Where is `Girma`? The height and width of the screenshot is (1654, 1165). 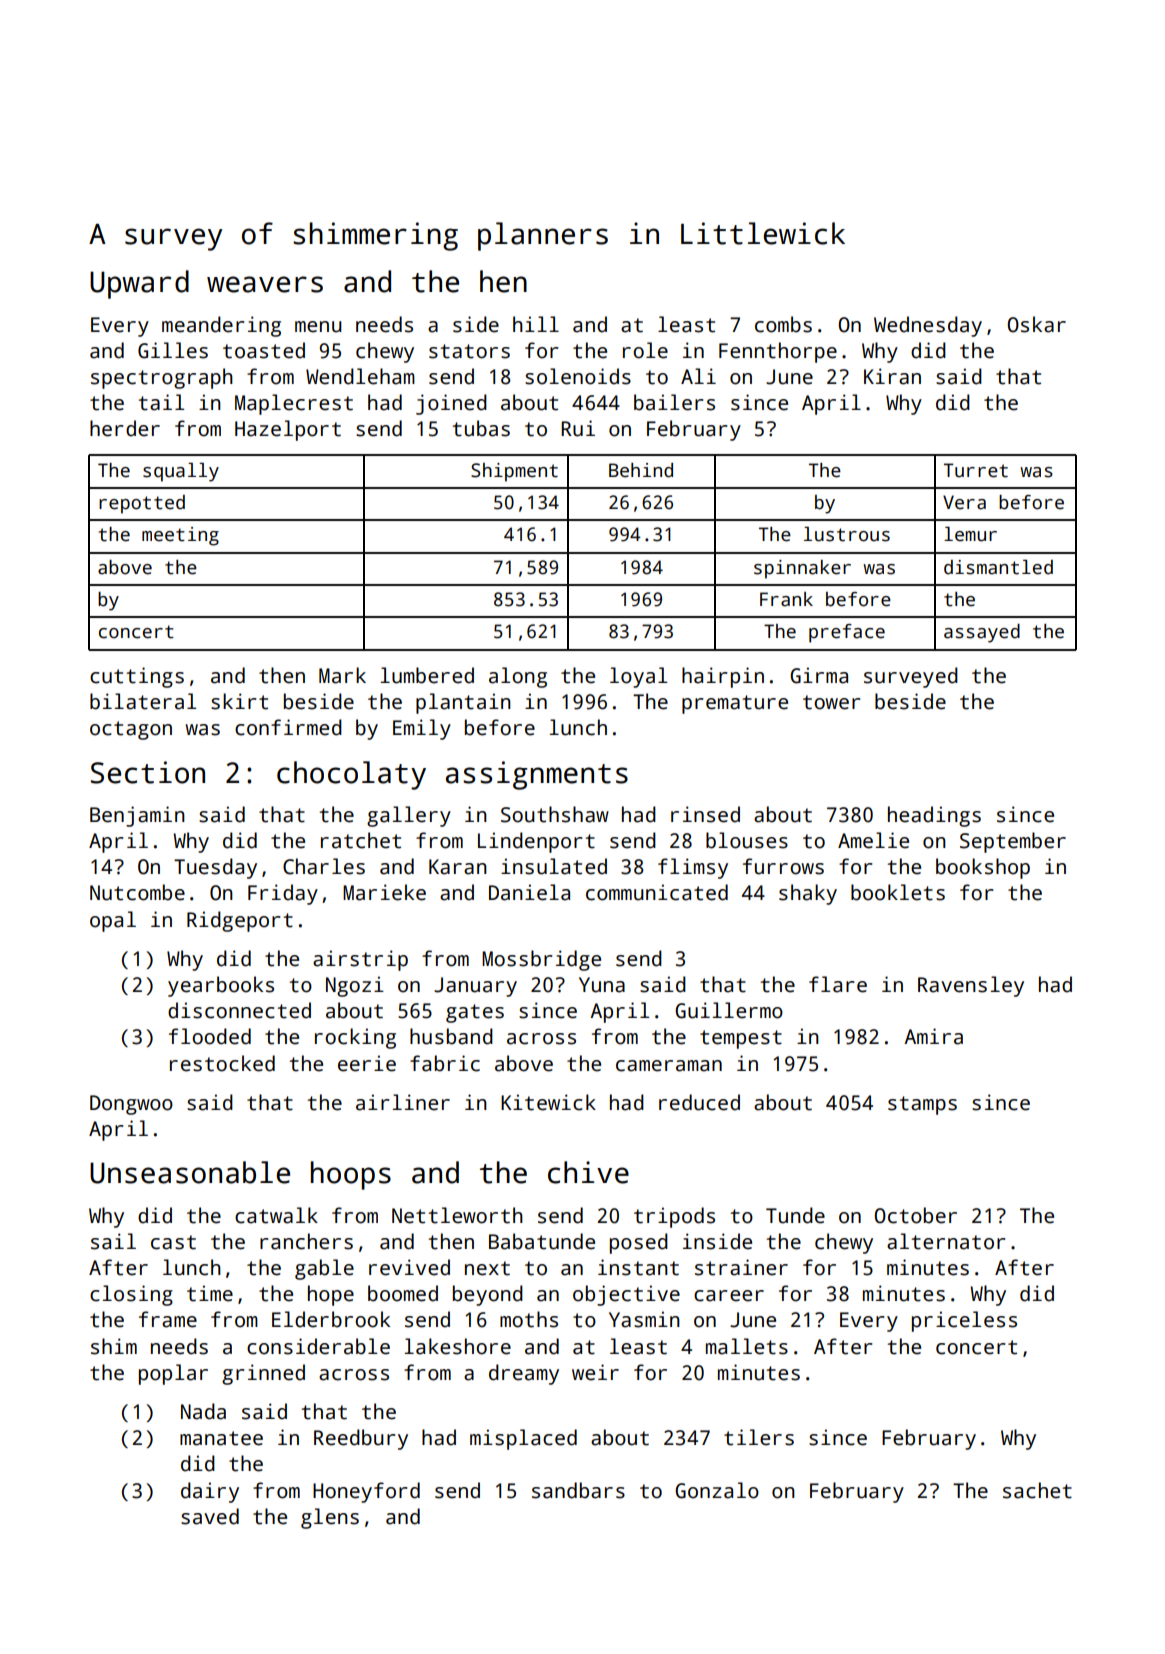
Girma is located at coordinates (819, 675).
